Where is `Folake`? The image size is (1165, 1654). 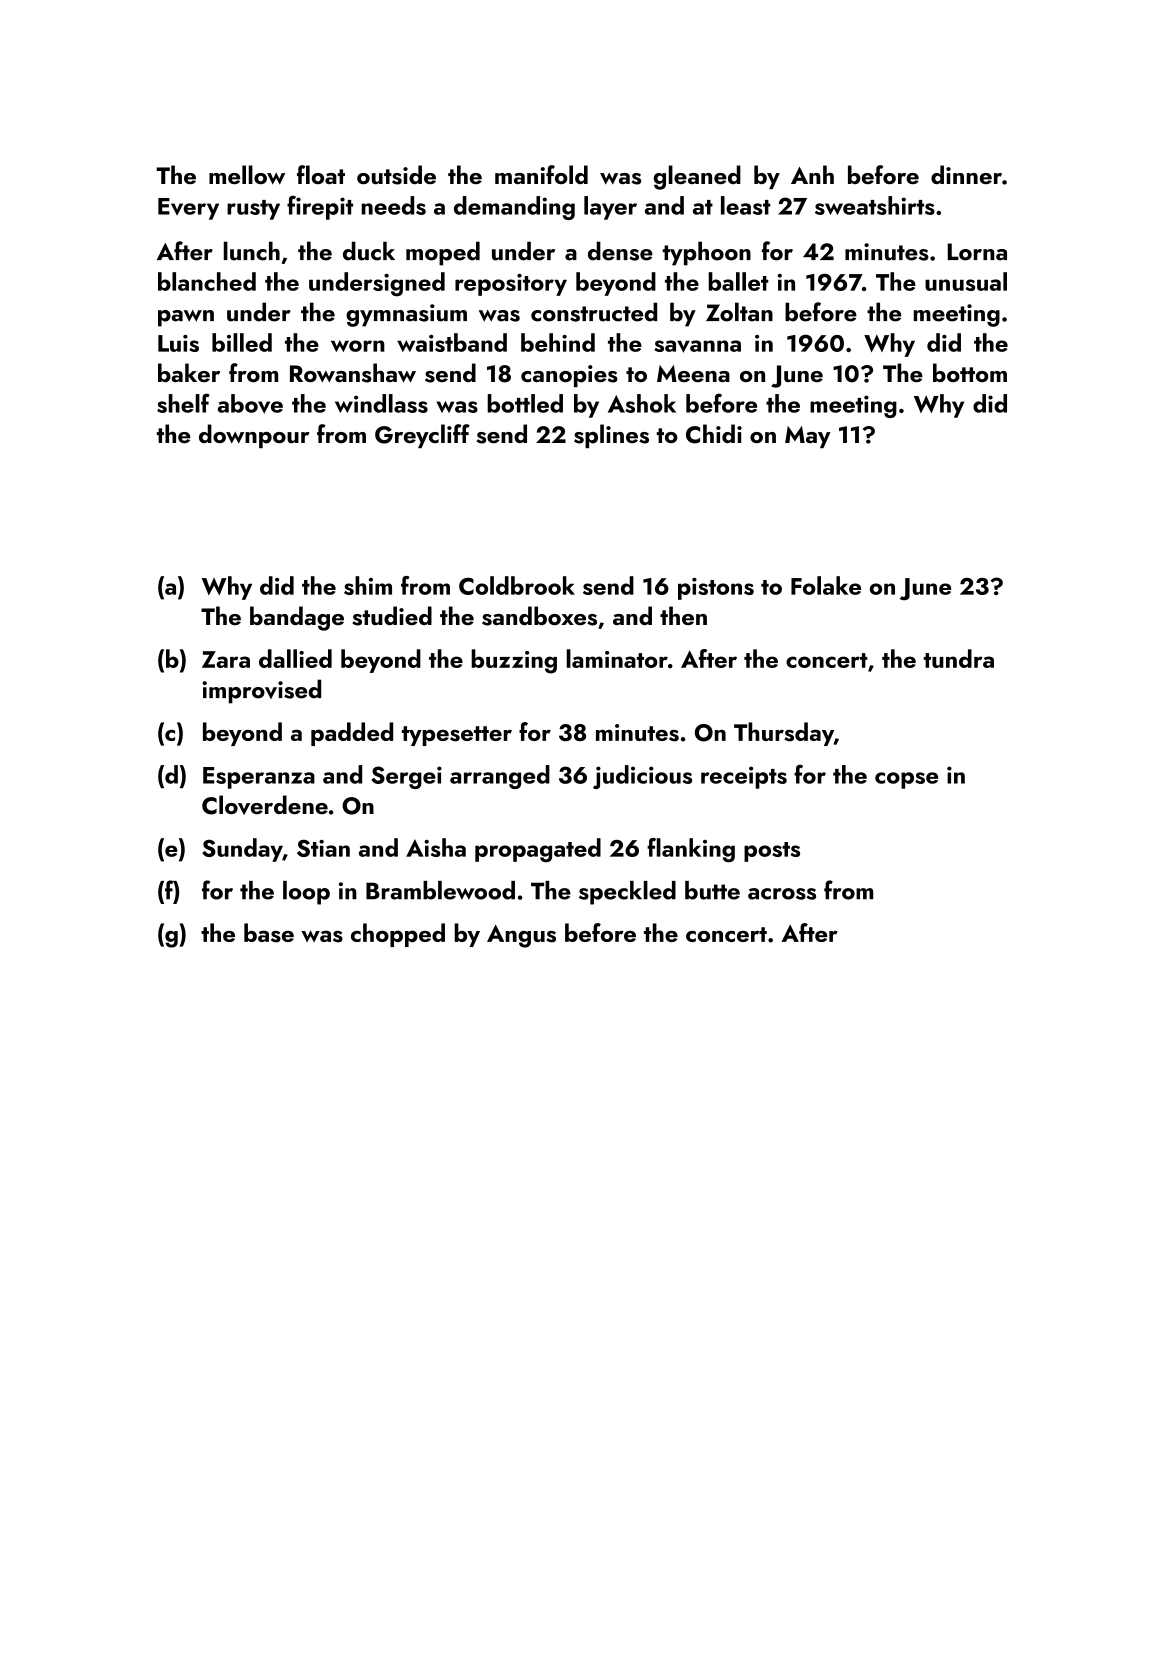
Folake is located at coordinates (826, 585).
